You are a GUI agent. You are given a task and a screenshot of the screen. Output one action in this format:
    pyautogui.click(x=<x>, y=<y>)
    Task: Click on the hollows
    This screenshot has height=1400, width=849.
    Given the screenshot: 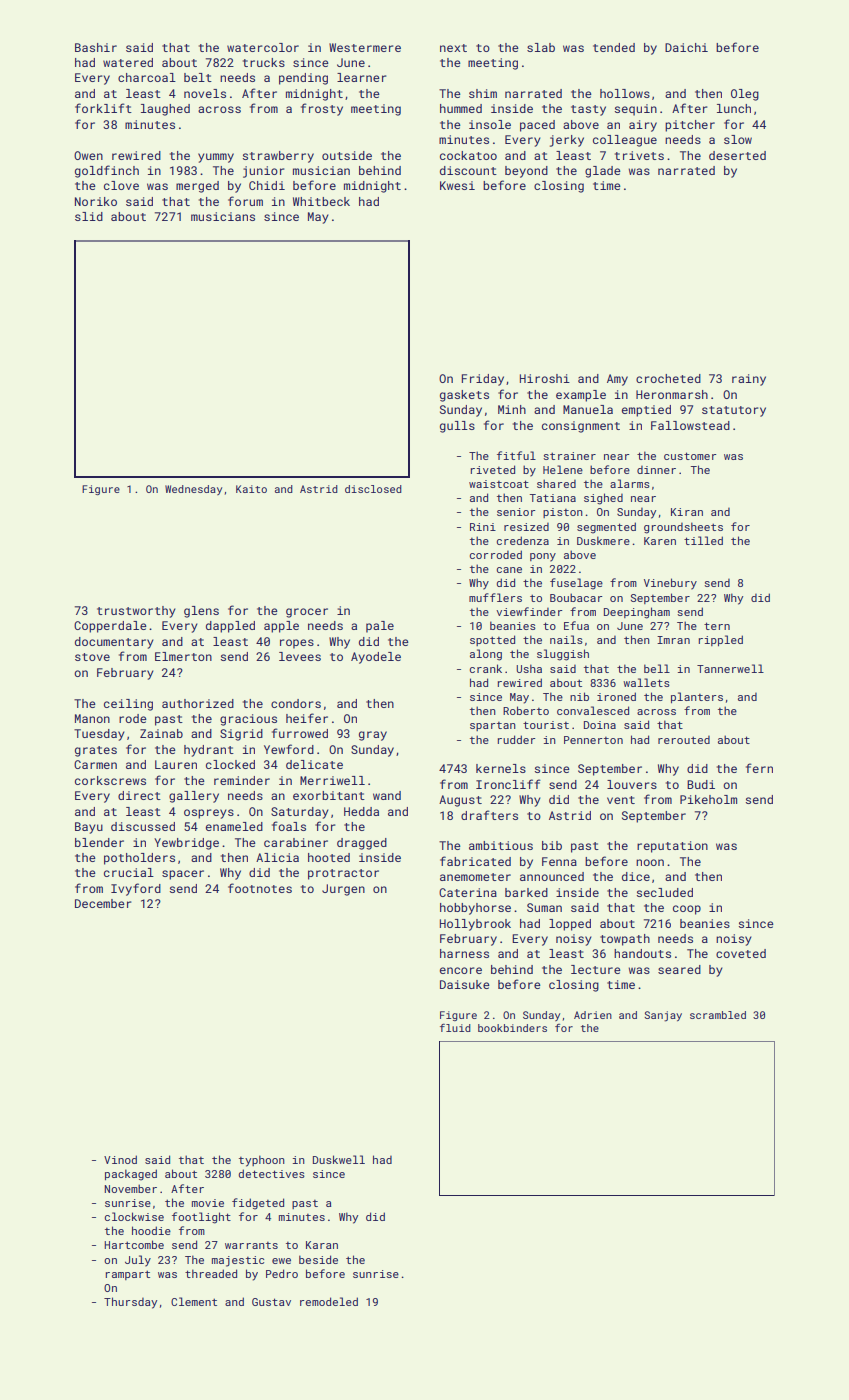 What is the action you would take?
    pyautogui.click(x=625, y=93)
